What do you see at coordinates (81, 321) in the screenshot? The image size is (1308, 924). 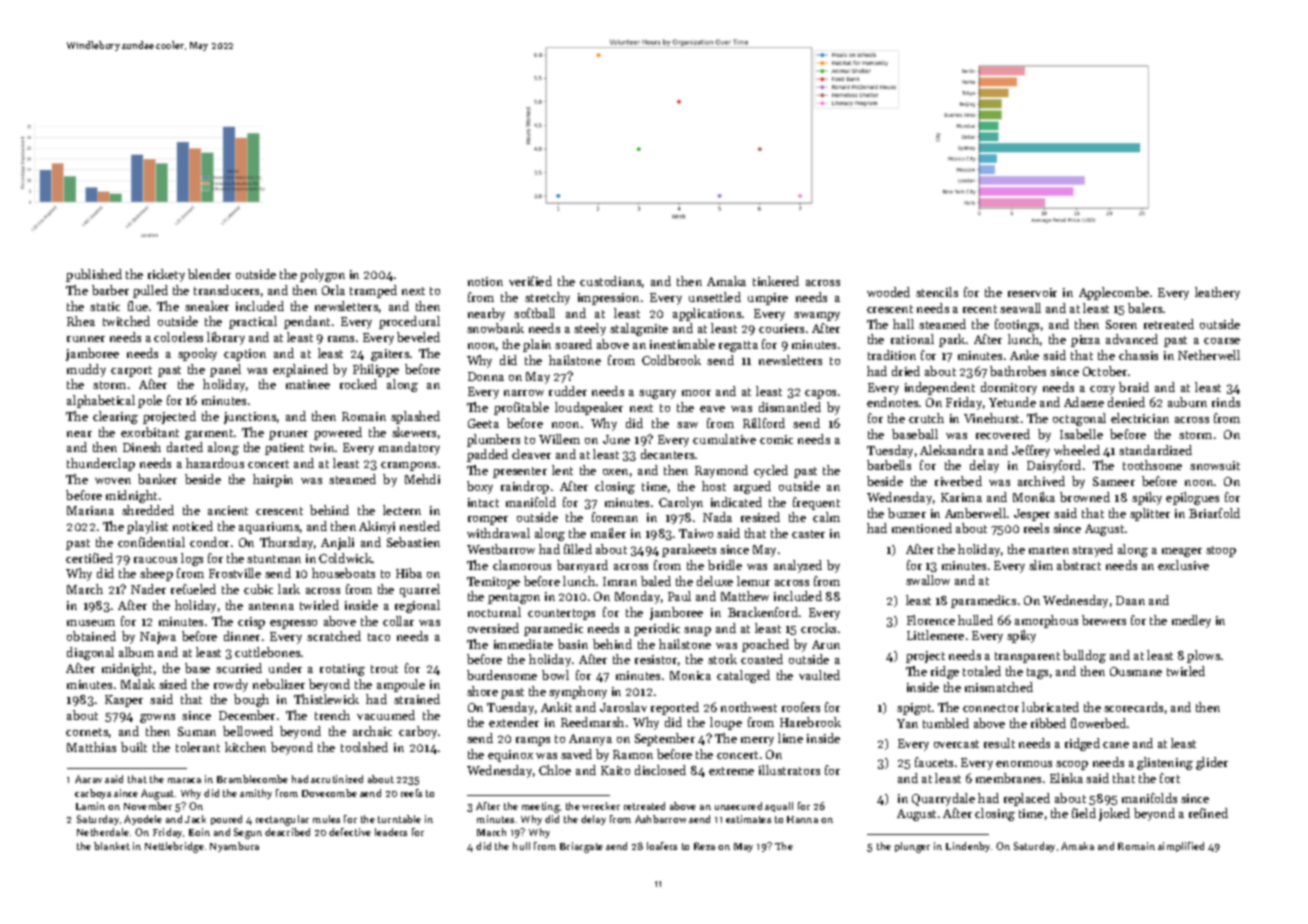 I see `Rhea` at bounding box center [81, 321].
